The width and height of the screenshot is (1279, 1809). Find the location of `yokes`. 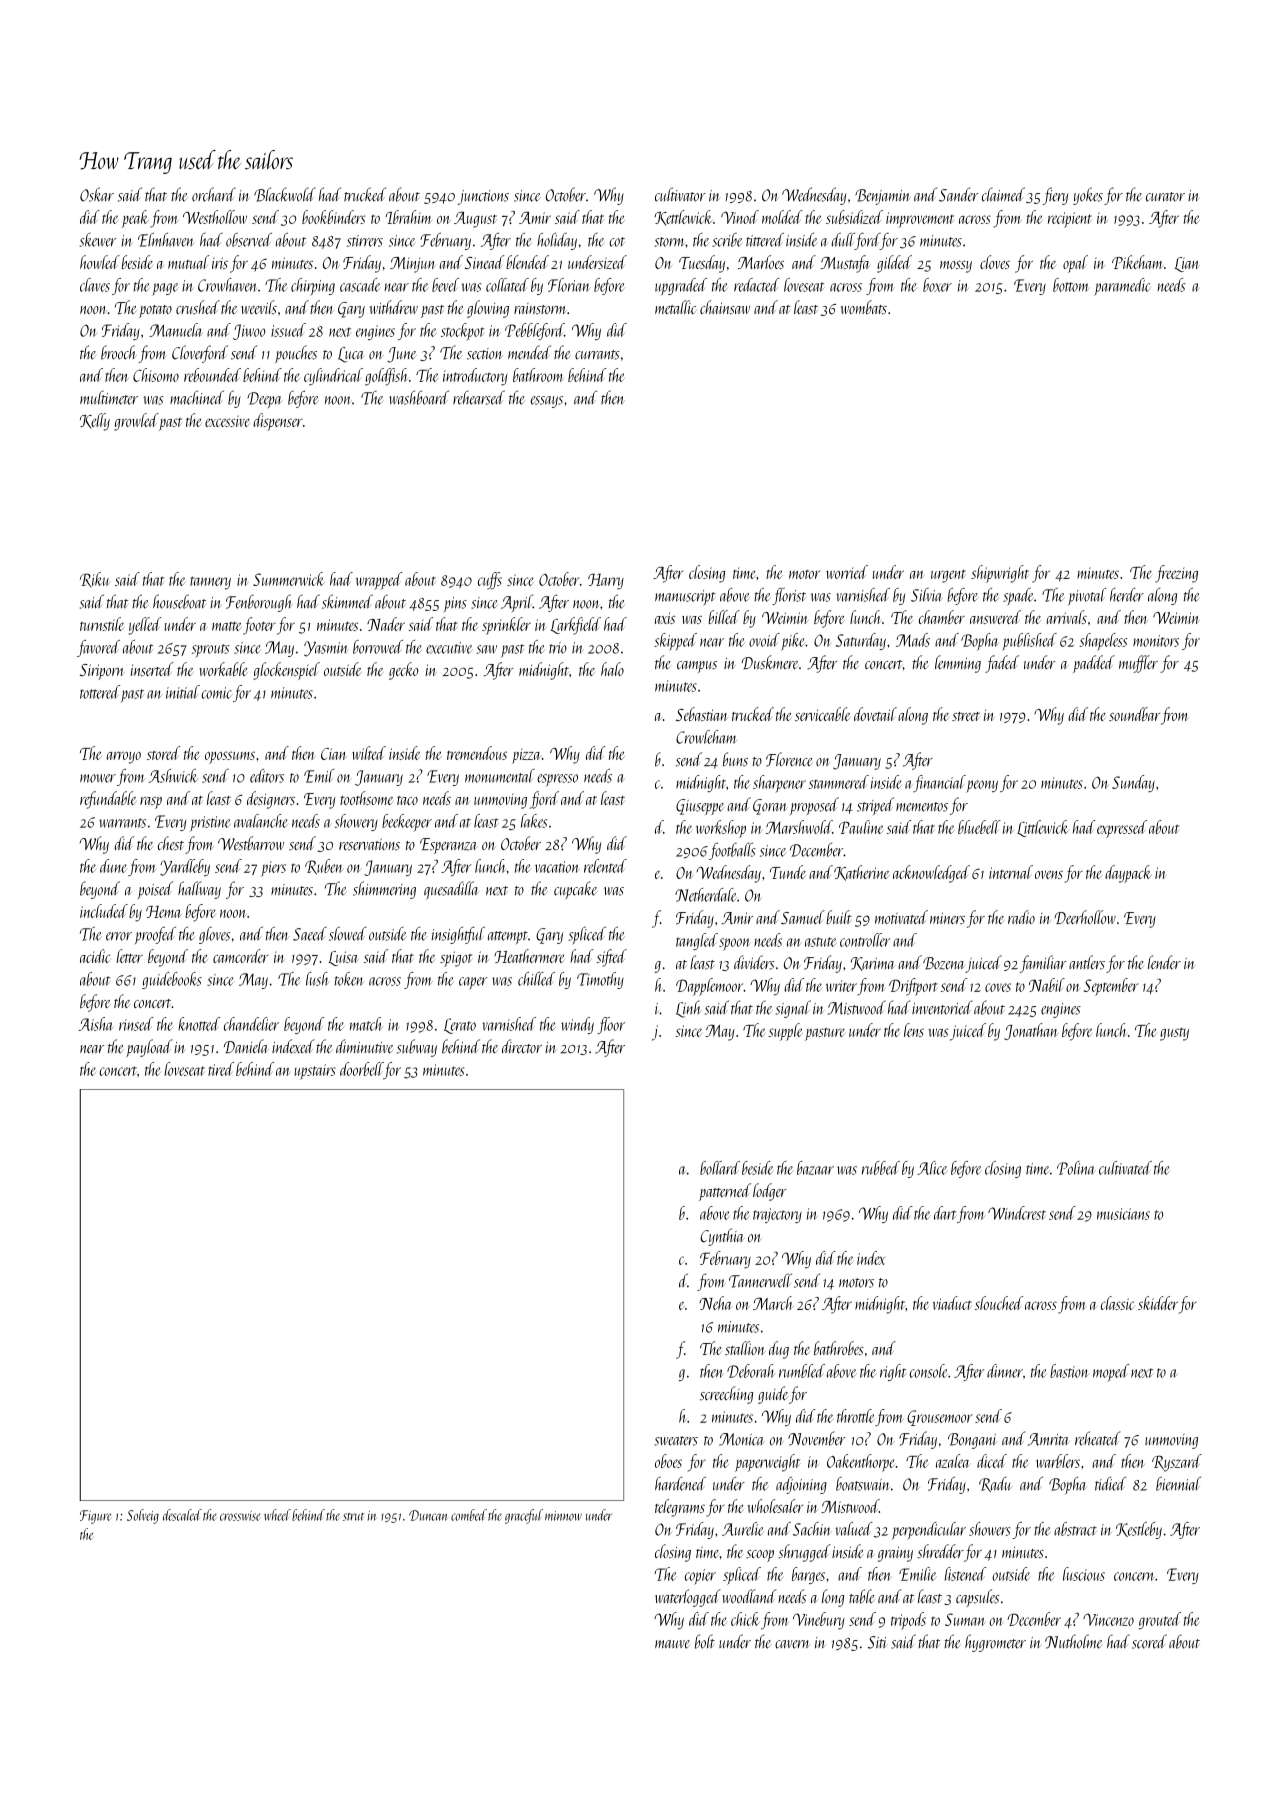

yokes is located at coordinates (1088, 196).
